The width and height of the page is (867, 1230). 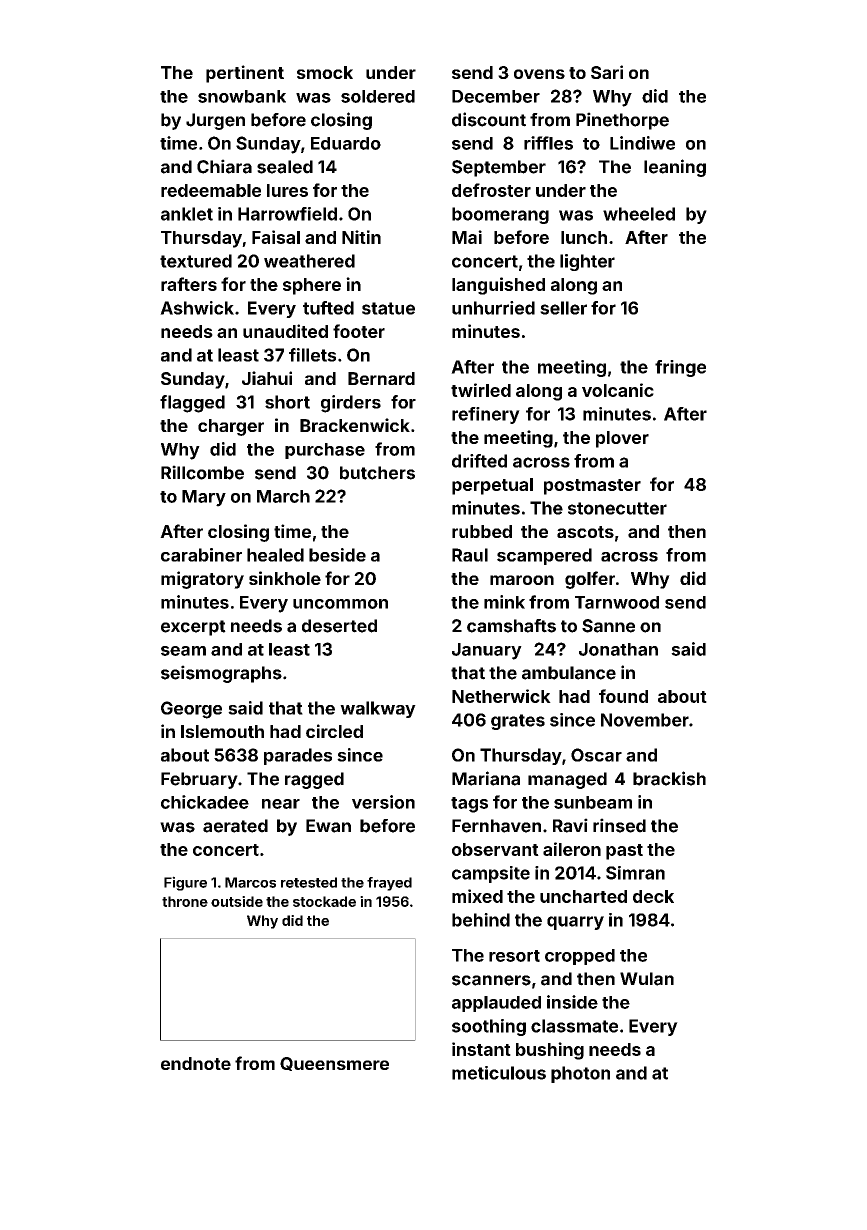 I want to click on fringe, so click(x=680, y=368).
